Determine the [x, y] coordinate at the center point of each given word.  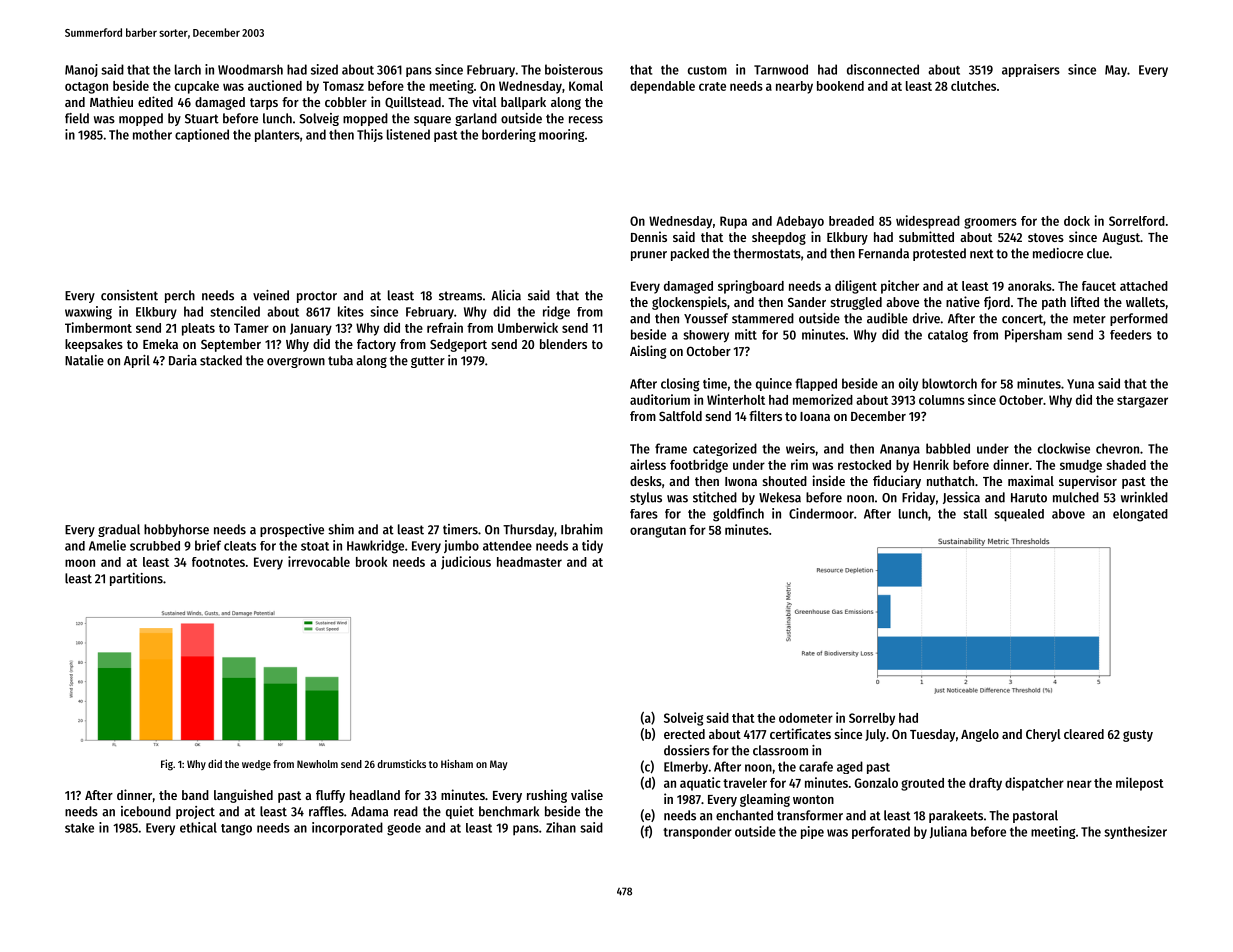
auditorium [660, 399]
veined [271, 295]
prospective [292, 530]
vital [484, 101]
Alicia [506, 295]
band [195, 795]
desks [646, 481]
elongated [1140, 515]
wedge [256, 765]
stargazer [1142, 402]
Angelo [980, 735]
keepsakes [94, 345]
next [982, 254]
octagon [86, 88]
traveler [745, 783]
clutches [973, 86]
